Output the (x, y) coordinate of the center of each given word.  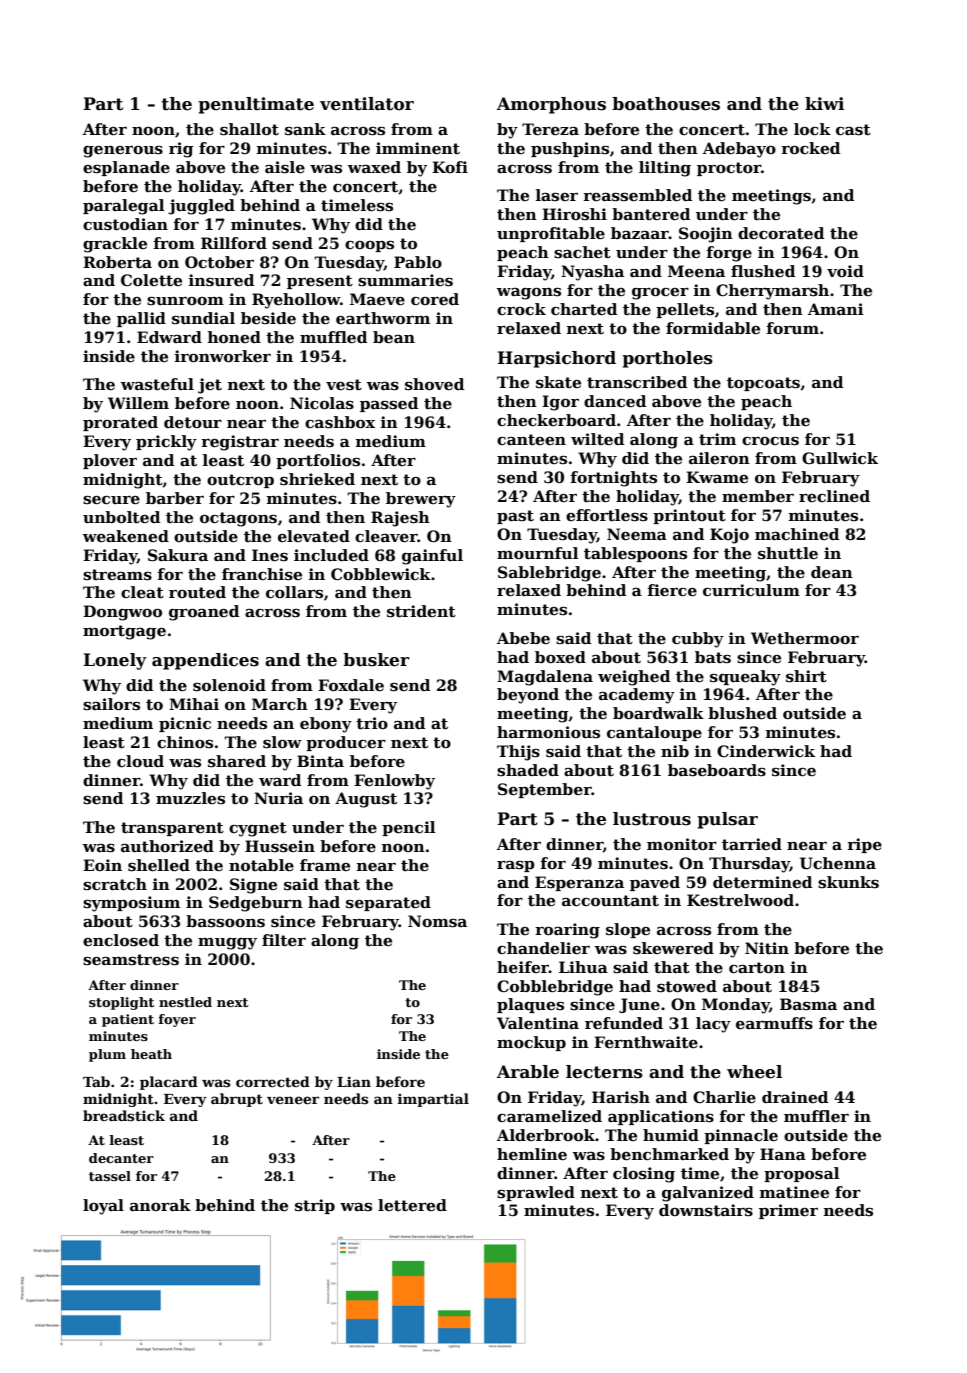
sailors (111, 704)
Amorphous (551, 105)
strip (315, 1206)
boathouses (666, 104)
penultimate (256, 105)
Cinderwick (766, 751)
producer (346, 743)
